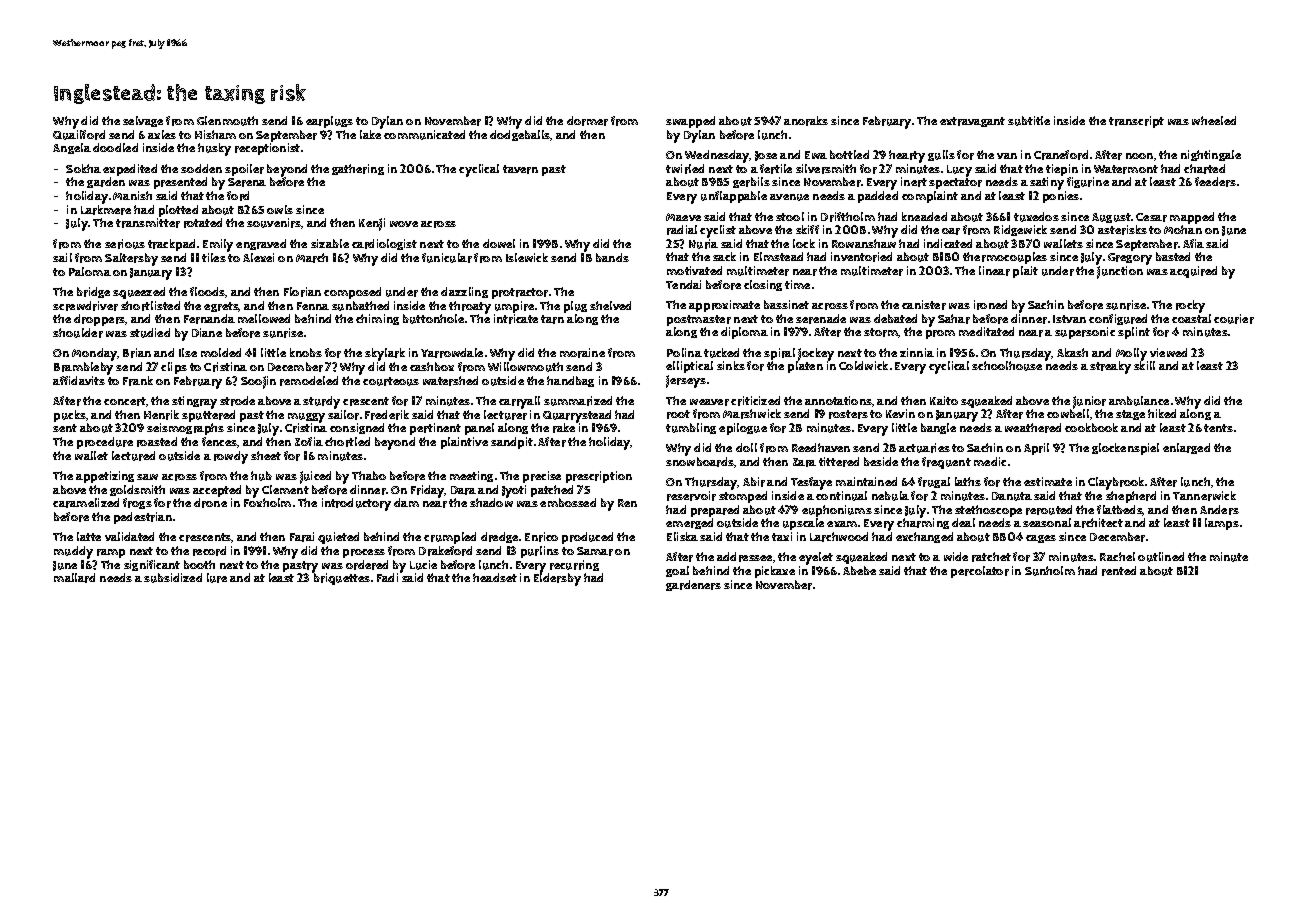 Image resolution: width=1308 pixels, height=924 pixels. Describe the element at coordinates (1119, 571) in the image. I see `rented` at that location.
